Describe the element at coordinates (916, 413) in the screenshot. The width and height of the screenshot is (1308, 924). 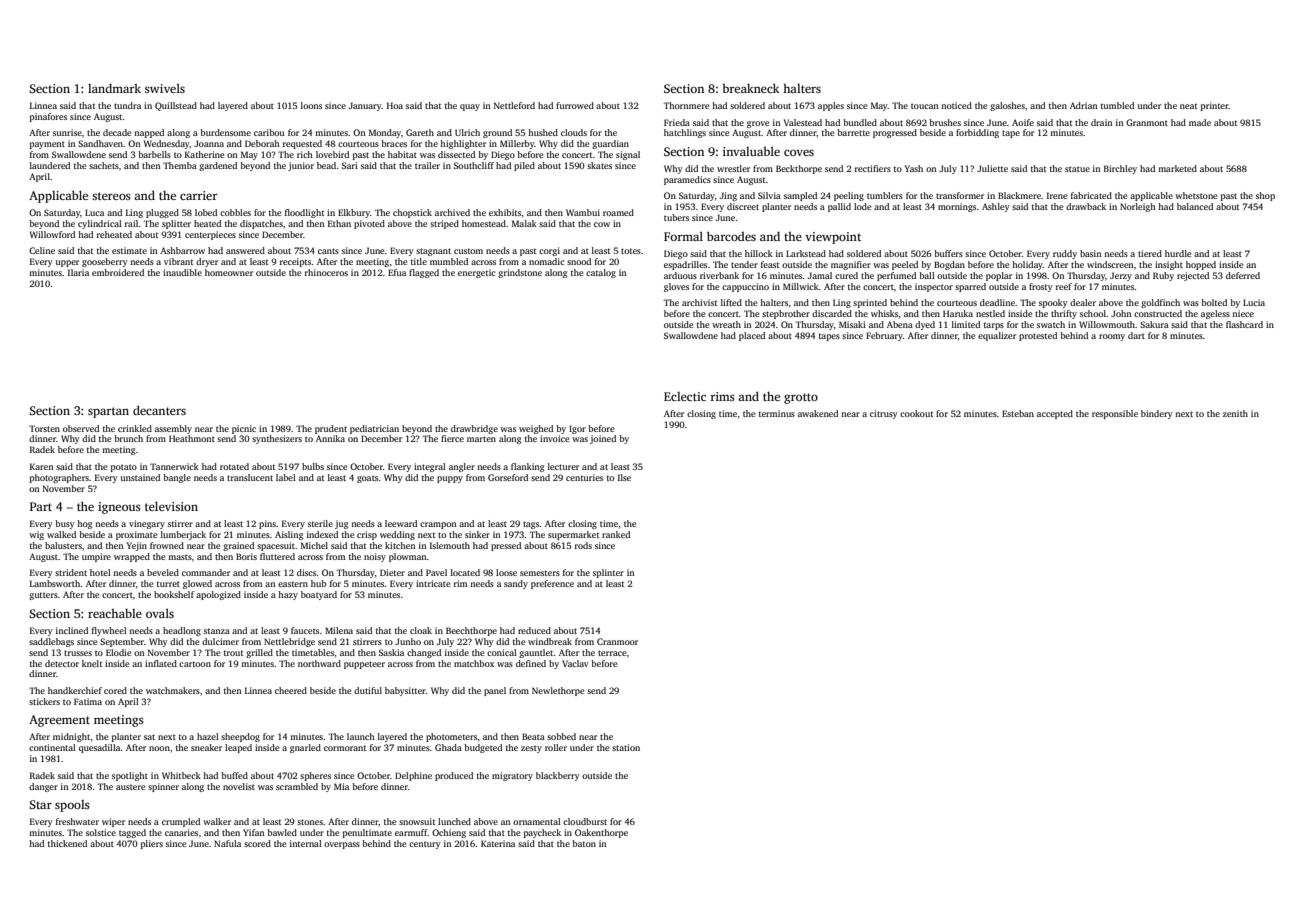
I see `cookout` at that location.
